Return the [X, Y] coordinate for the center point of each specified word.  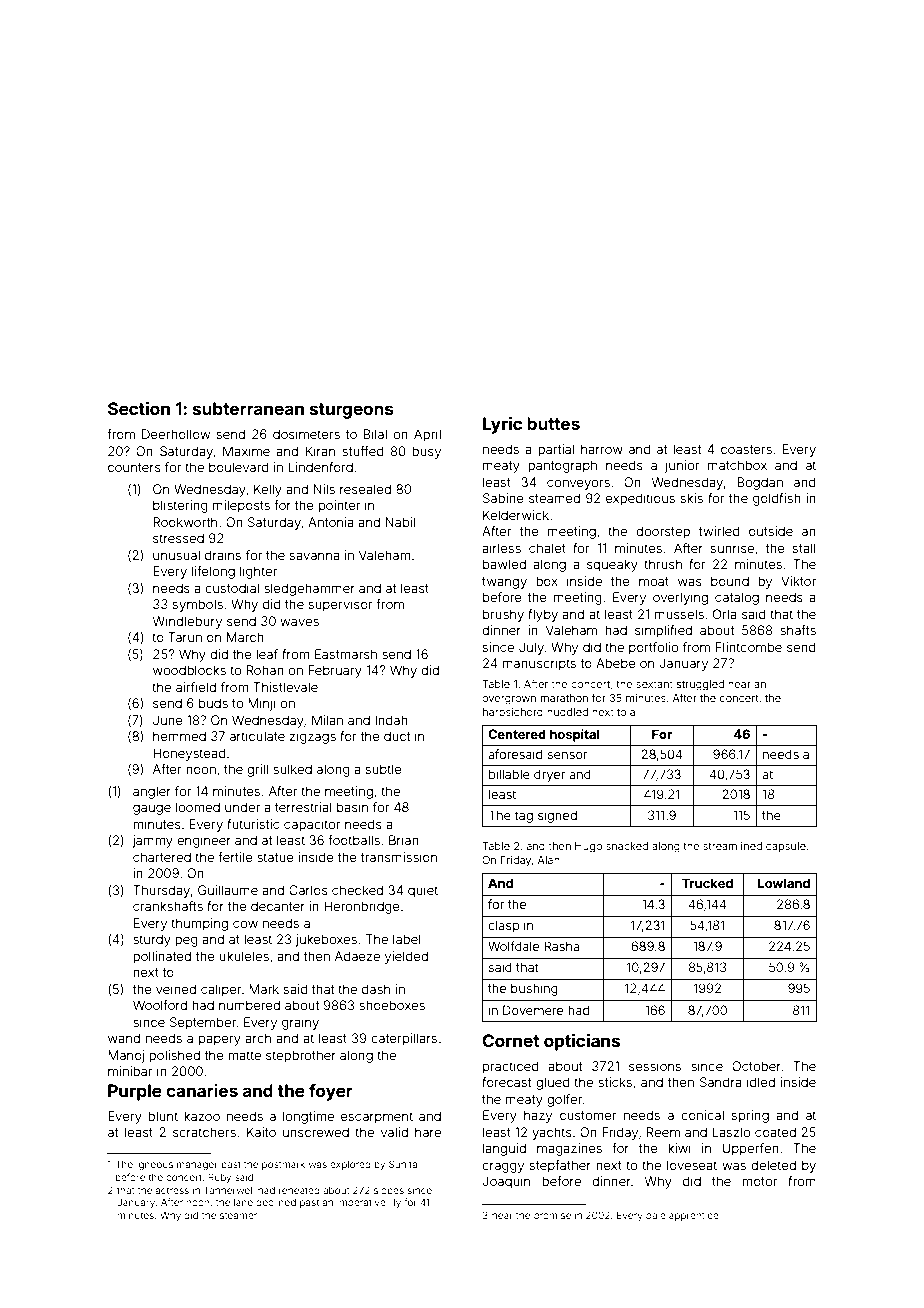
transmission [399, 857]
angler [152, 792]
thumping [199, 924]
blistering [180, 506]
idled [761, 1082]
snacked [627, 846]
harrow [602, 449]
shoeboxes [392, 1005]
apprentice [694, 1216]
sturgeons [352, 411]
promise [552, 1216]
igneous [154, 1165]
